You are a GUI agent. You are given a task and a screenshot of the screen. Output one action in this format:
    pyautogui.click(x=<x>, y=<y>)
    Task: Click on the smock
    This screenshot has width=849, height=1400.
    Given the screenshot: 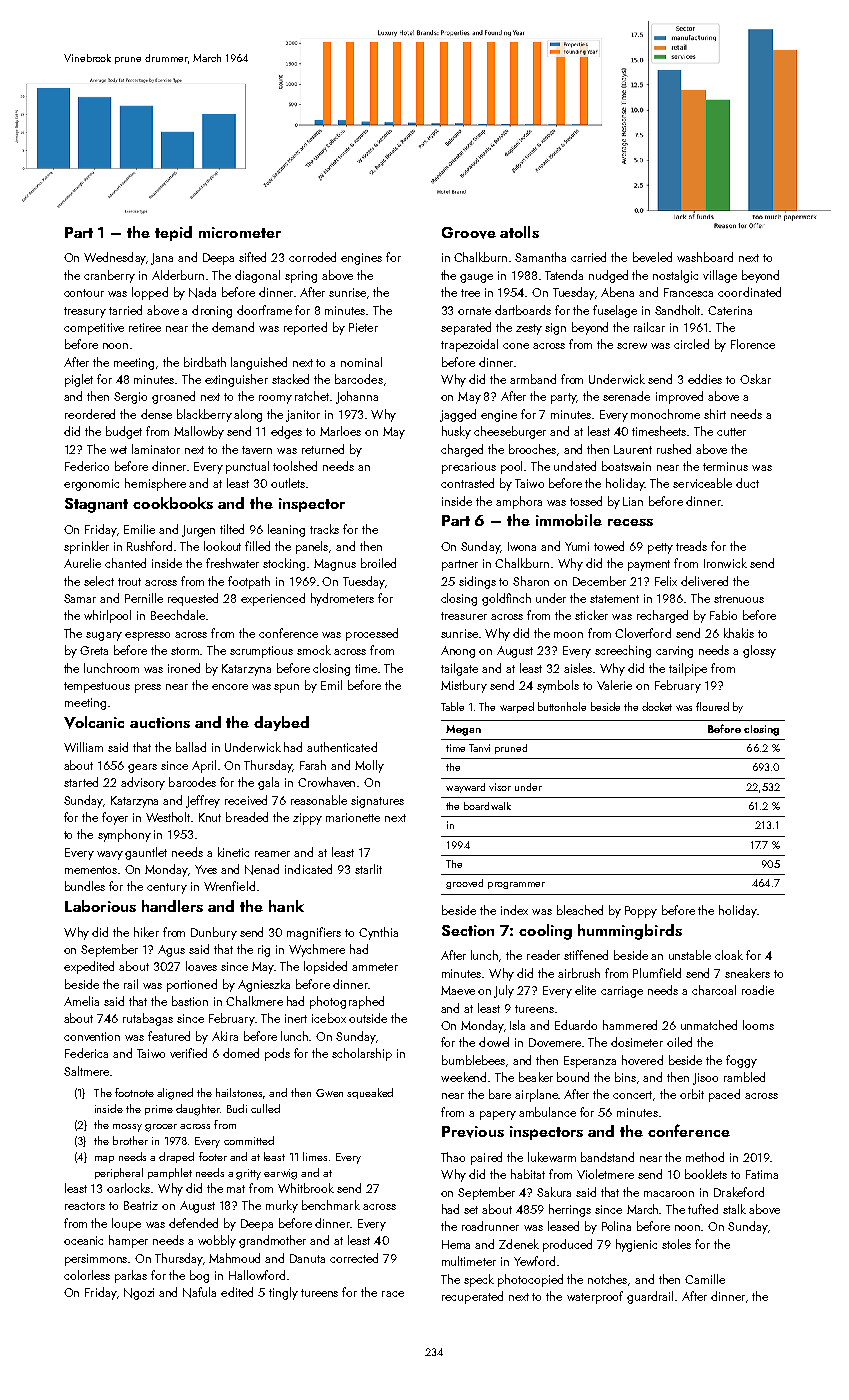 What is the action you would take?
    pyautogui.click(x=314, y=650)
